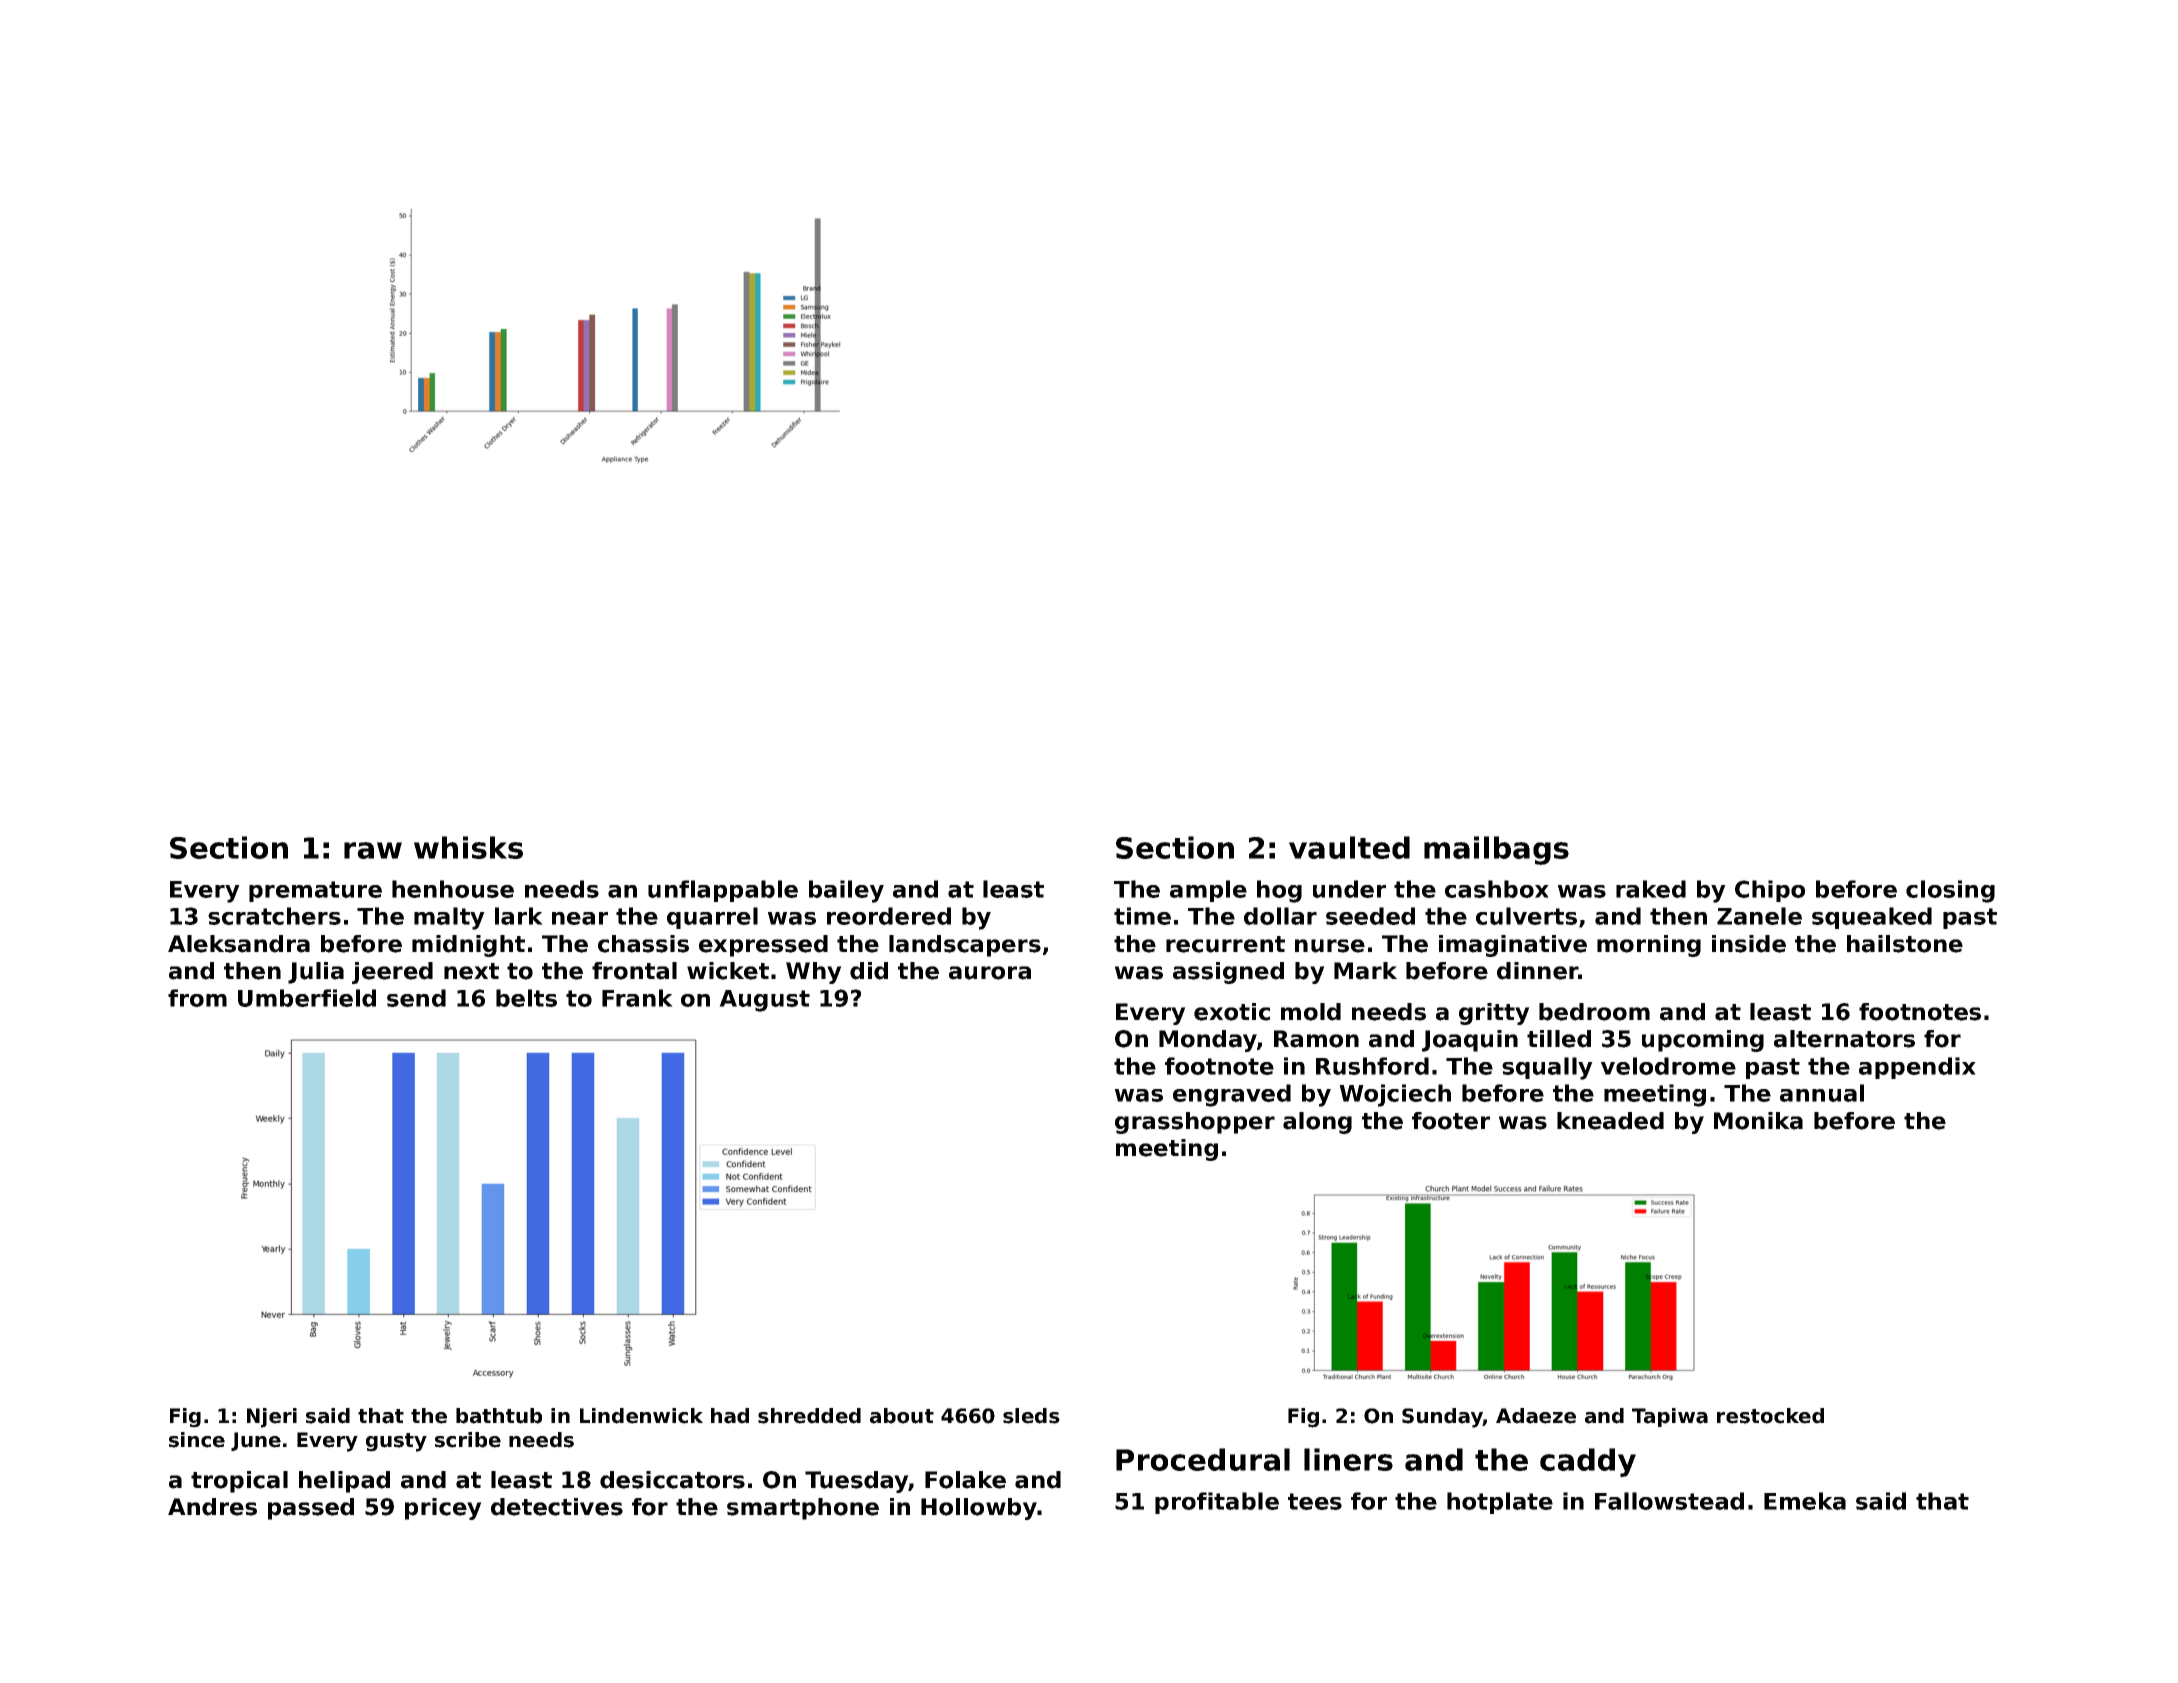 The width and height of the screenshot is (2178, 1683). Describe the element at coordinates (416, 998) in the screenshot. I see `send` at that location.
